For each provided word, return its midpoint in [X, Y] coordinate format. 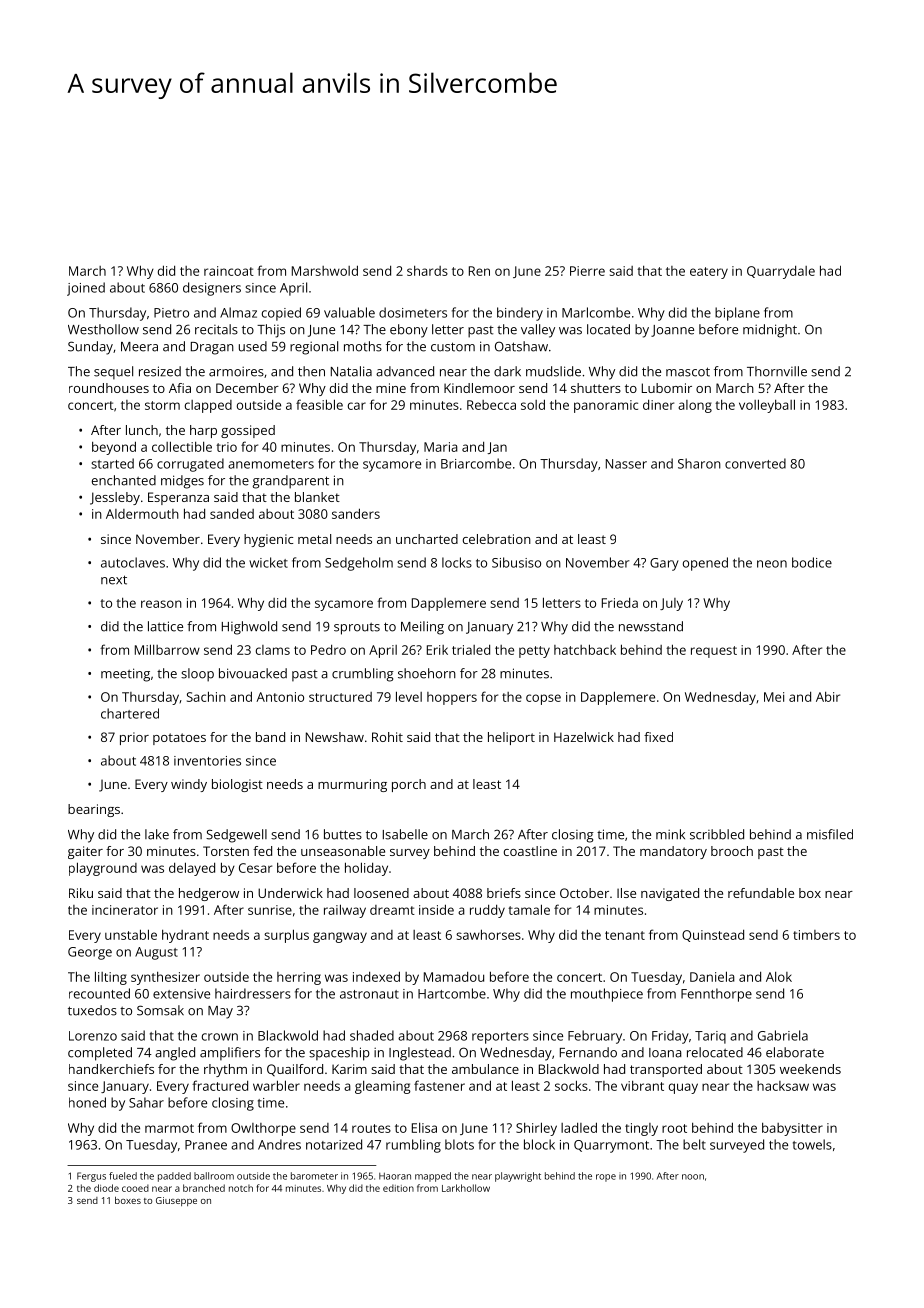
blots [459, 1144]
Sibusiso [516, 562]
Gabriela [783, 1035]
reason [161, 604]
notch [241, 1188]
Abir [828, 697]
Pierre [587, 271]
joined [86, 289]
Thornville [777, 371]
